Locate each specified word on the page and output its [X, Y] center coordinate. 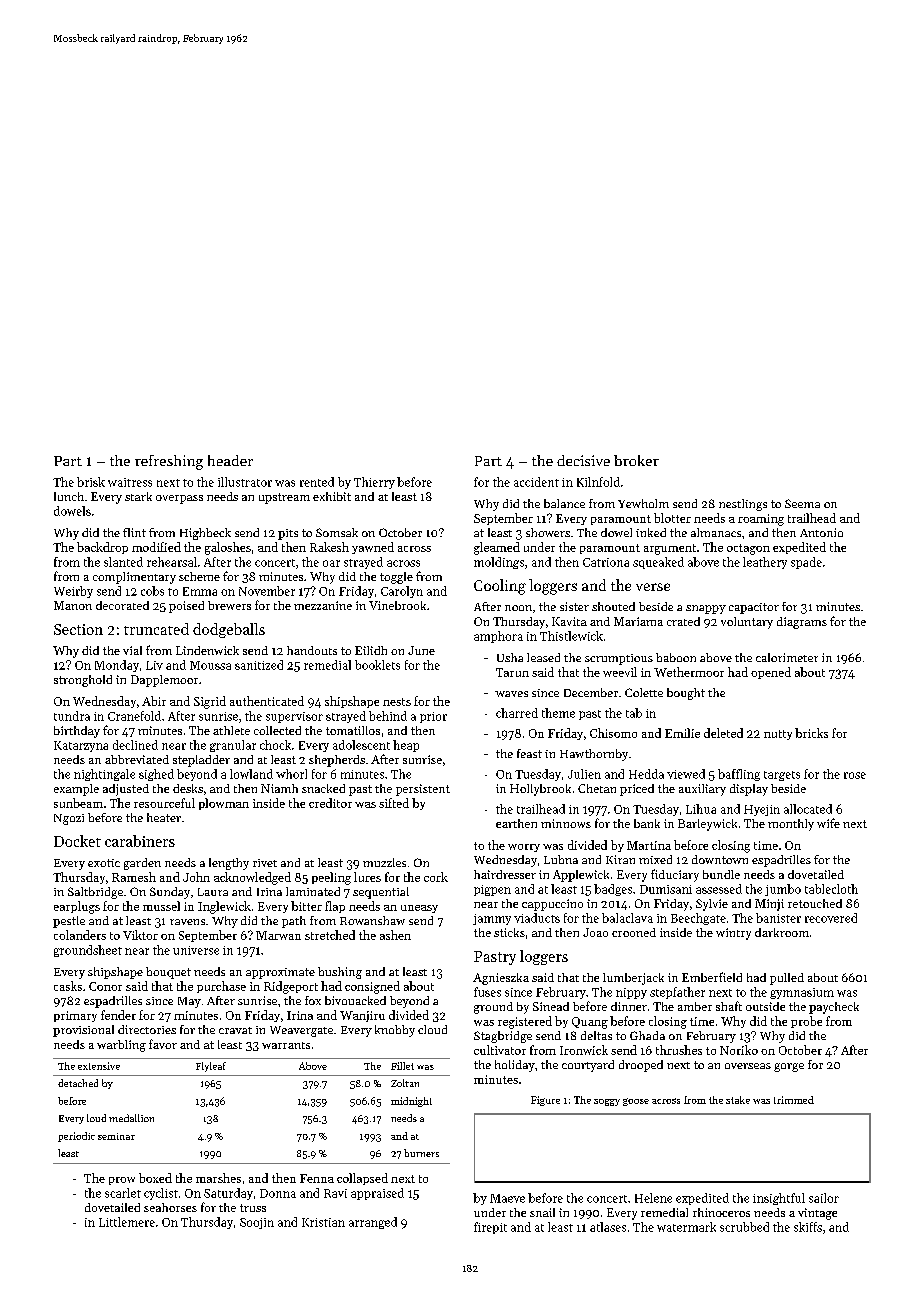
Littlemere [127, 1222]
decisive [583, 460]
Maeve [507, 1198]
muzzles [384, 862]
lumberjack [633, 979]
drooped [641, 1066]
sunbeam [78, 803]
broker [636, 460]
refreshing [169, 462]
